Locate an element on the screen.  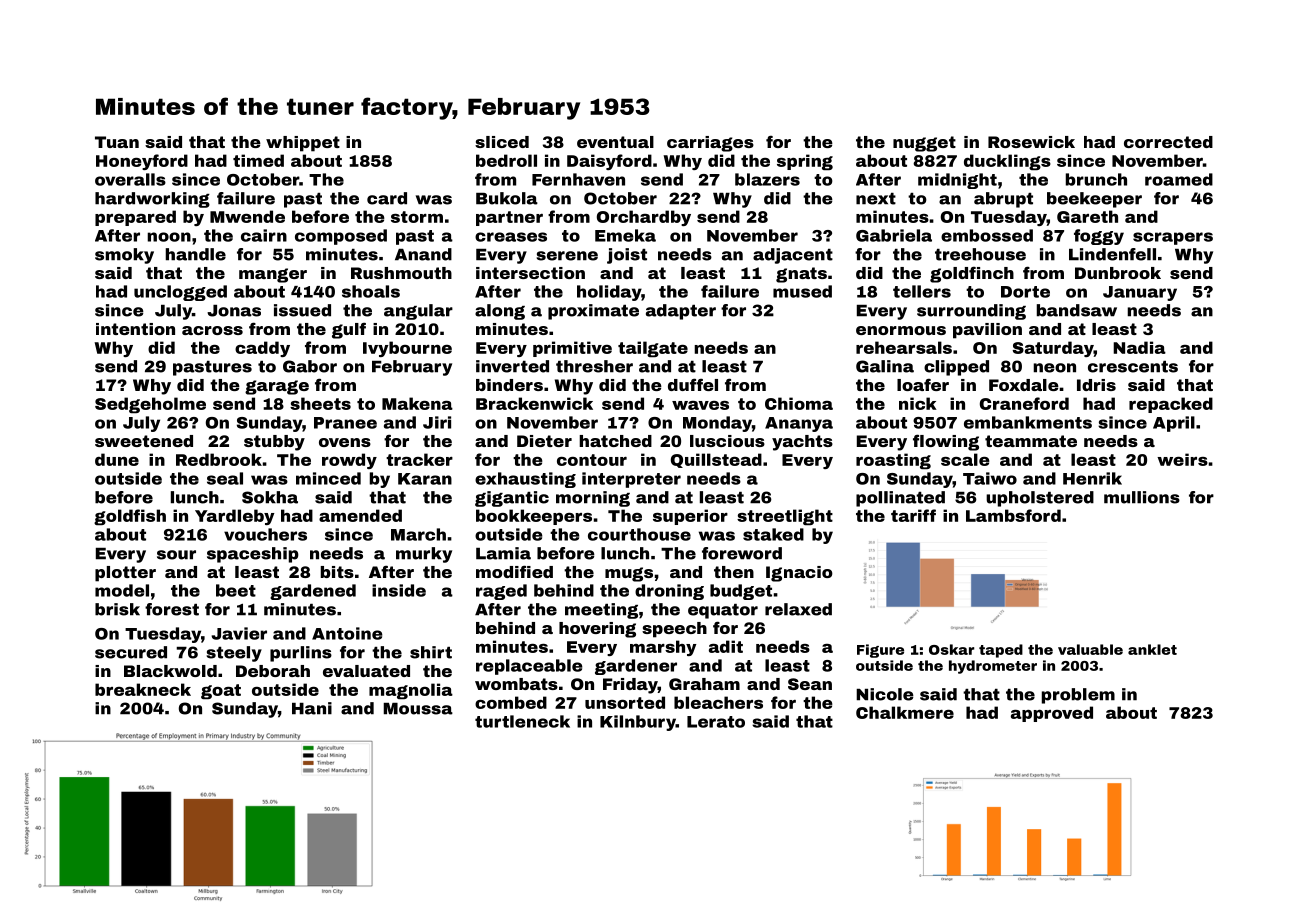
Bukola is located at coordinates (507, 198).
